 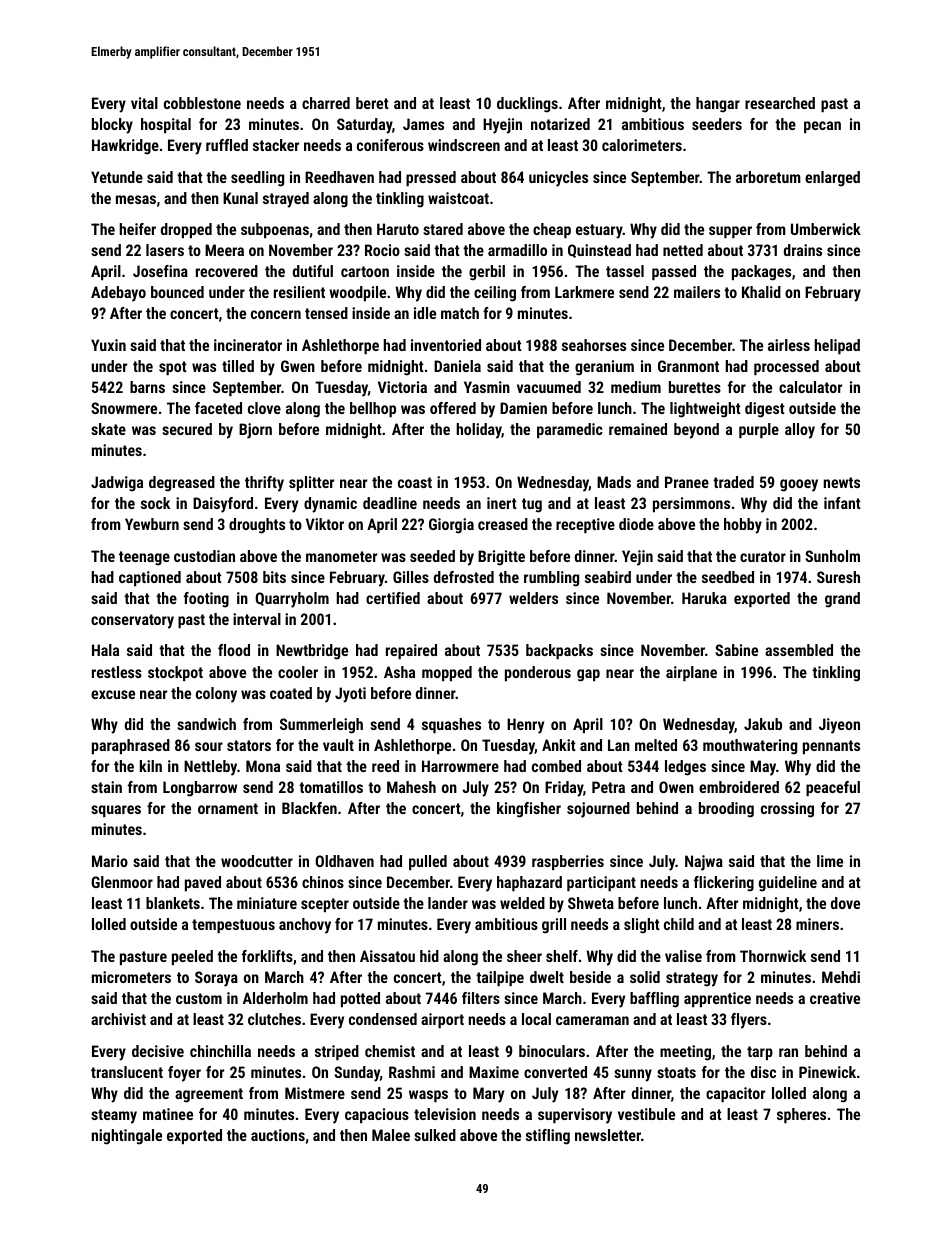 I want to click on ducklings, so click(x=527, y=105).
